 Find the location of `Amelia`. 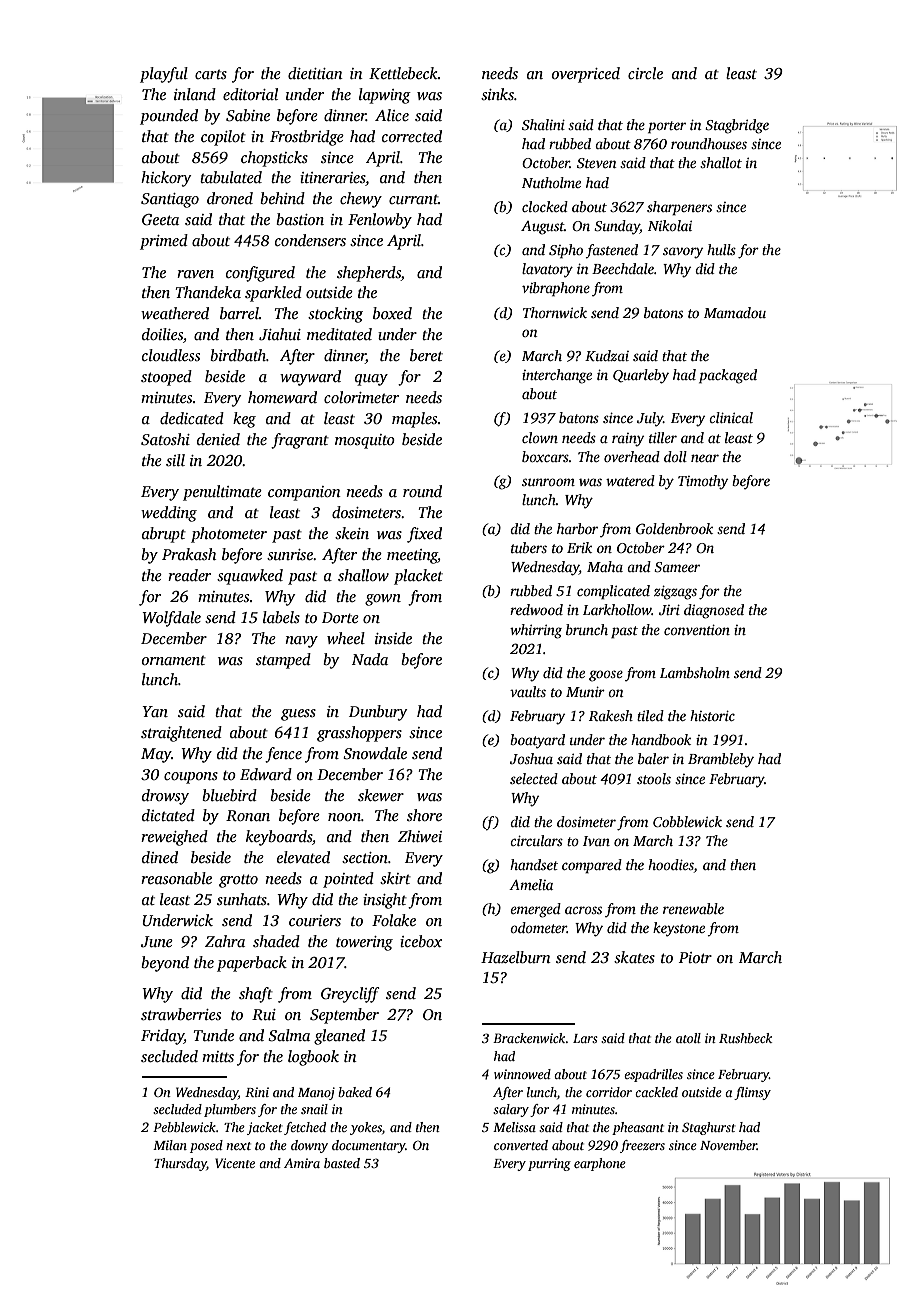

Amelia is located at coordinates (531, 884).
